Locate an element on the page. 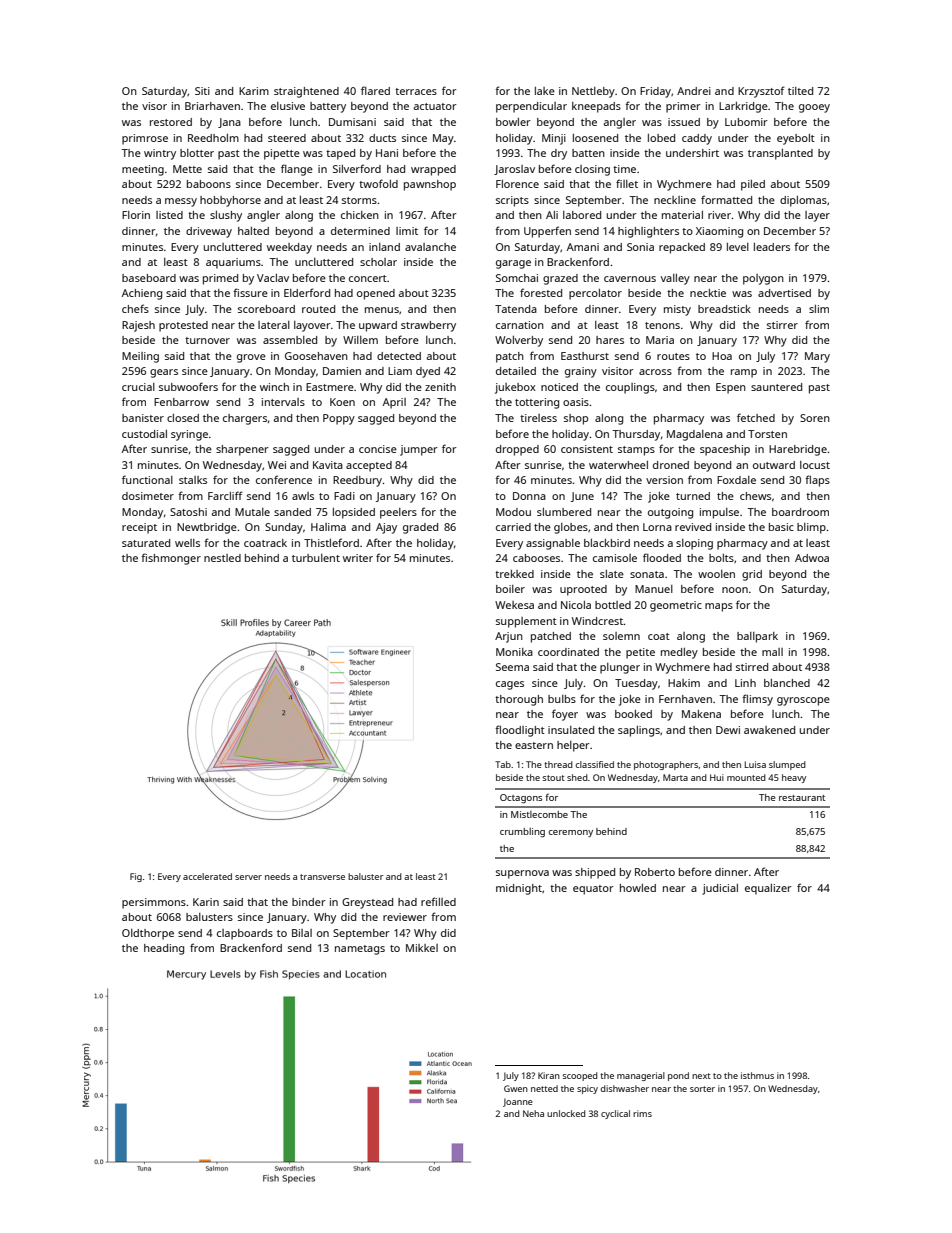 This image has height=1233, width=952. isthmus is located at coordinates (757, 1075).
